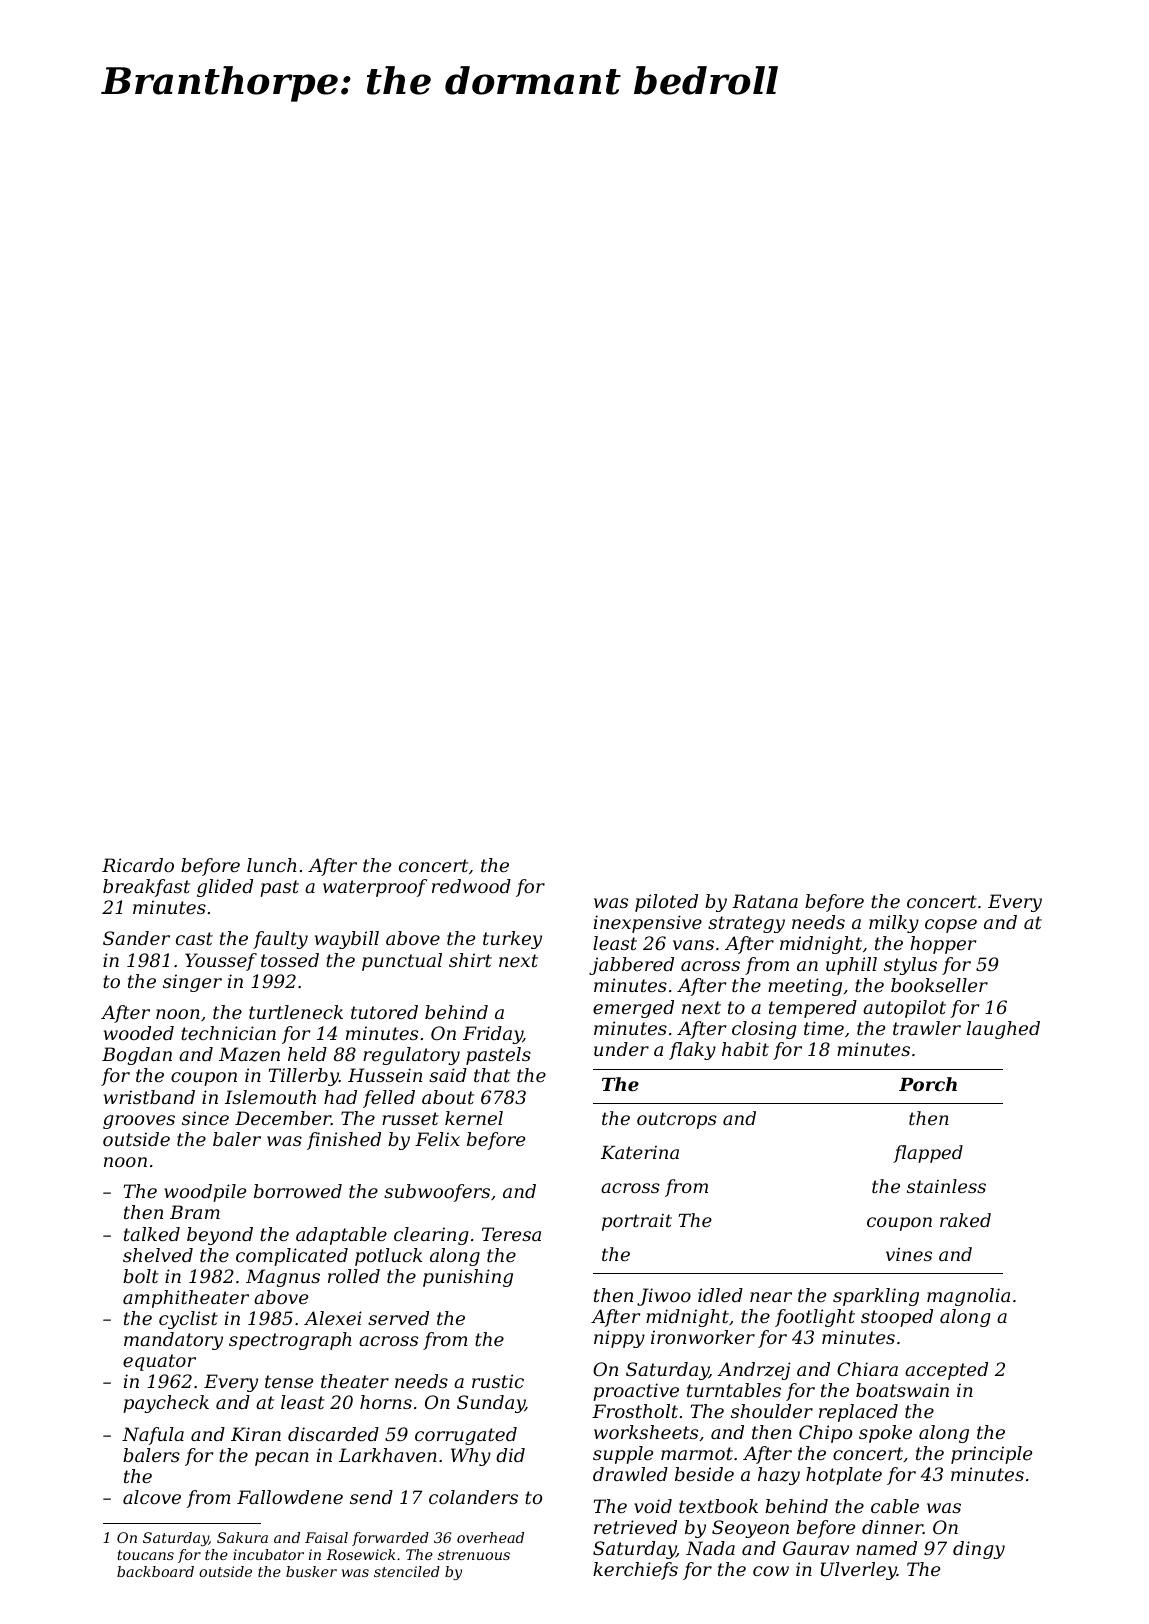 The image size is (1149, 1624). I want to click on talked, so click(152, 1234).
